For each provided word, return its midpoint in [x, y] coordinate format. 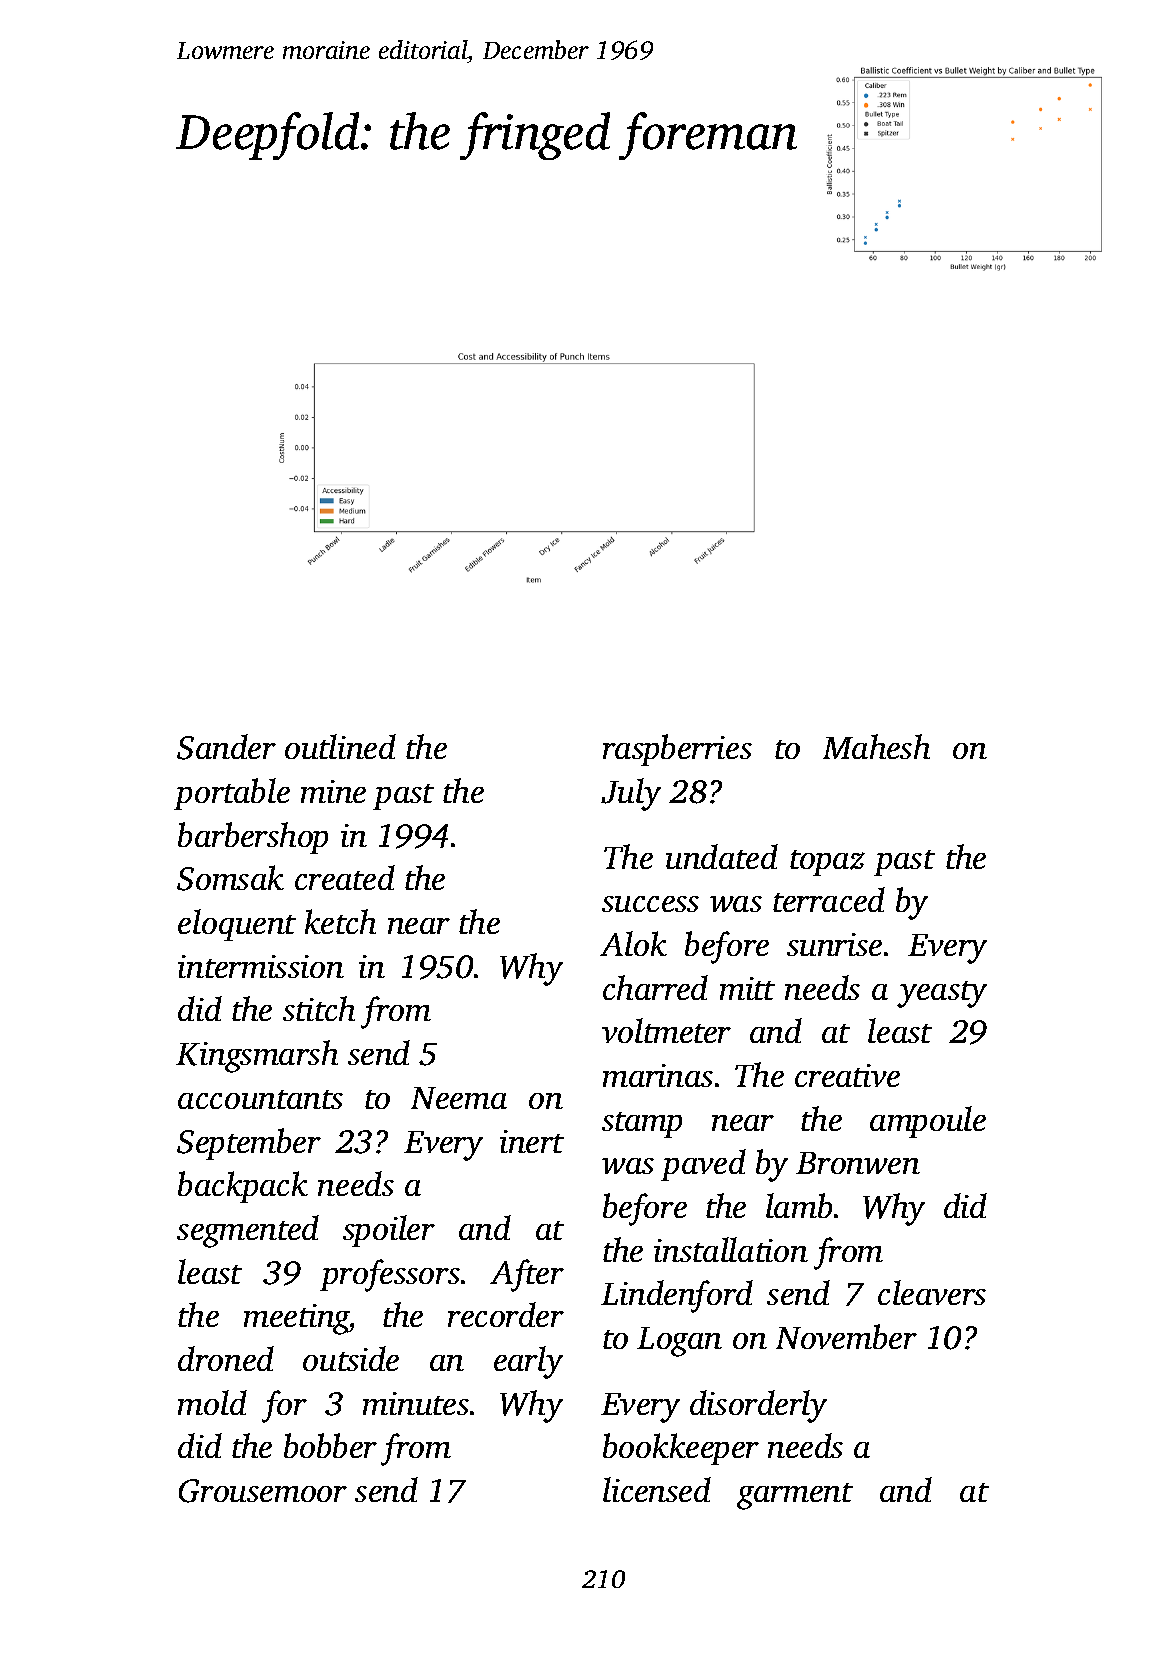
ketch [340, 921]
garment [795, 1496]
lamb [799, 1205]
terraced [829, 899]
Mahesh [876, 746]
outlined [340, 746]
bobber [330, 1445]
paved [703, 1165]
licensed [657, 1489]
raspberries [677, 750]
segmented [248, 1231]
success [650, 904]
